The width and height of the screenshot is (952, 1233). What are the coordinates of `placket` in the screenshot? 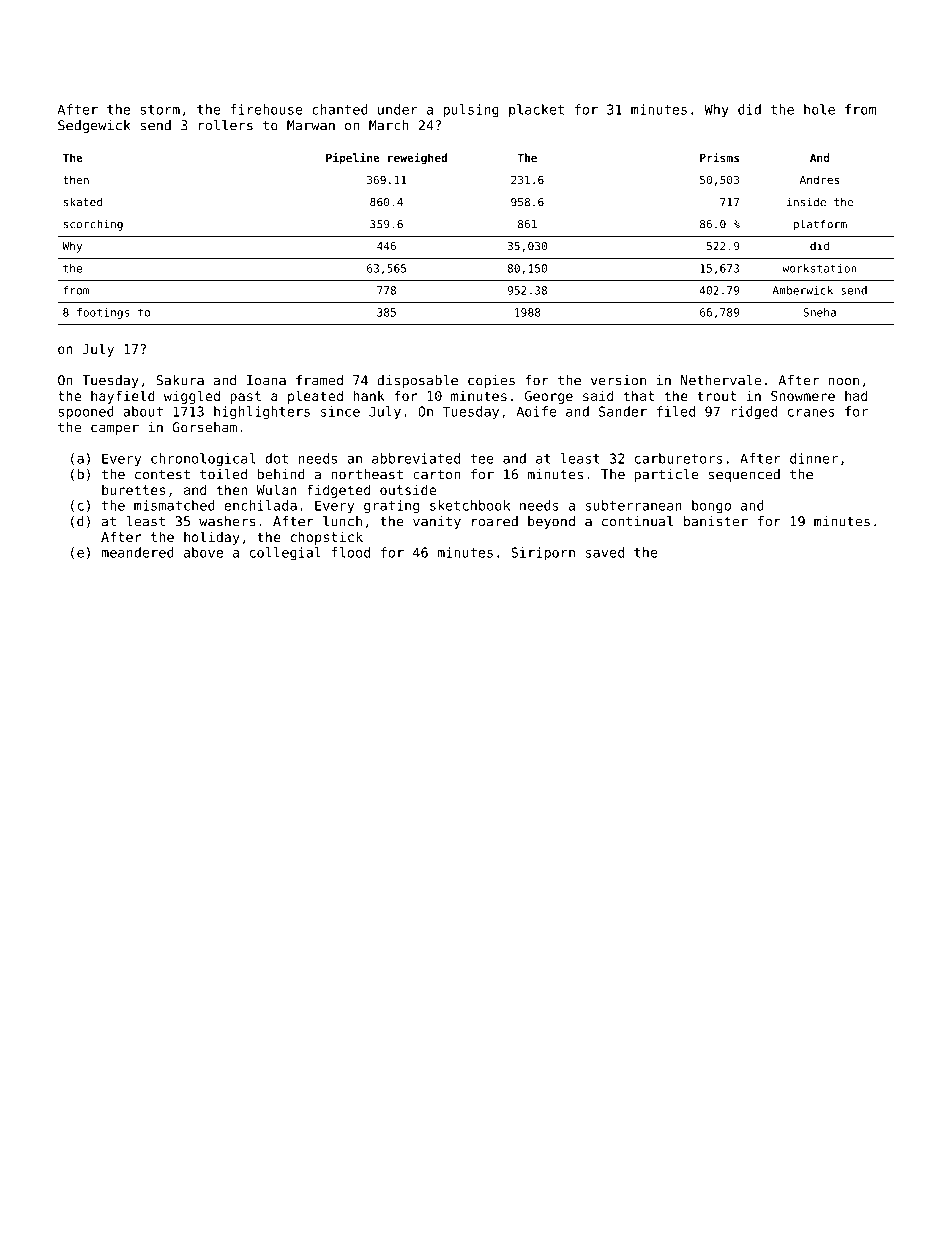 It's located at (536, 110).
